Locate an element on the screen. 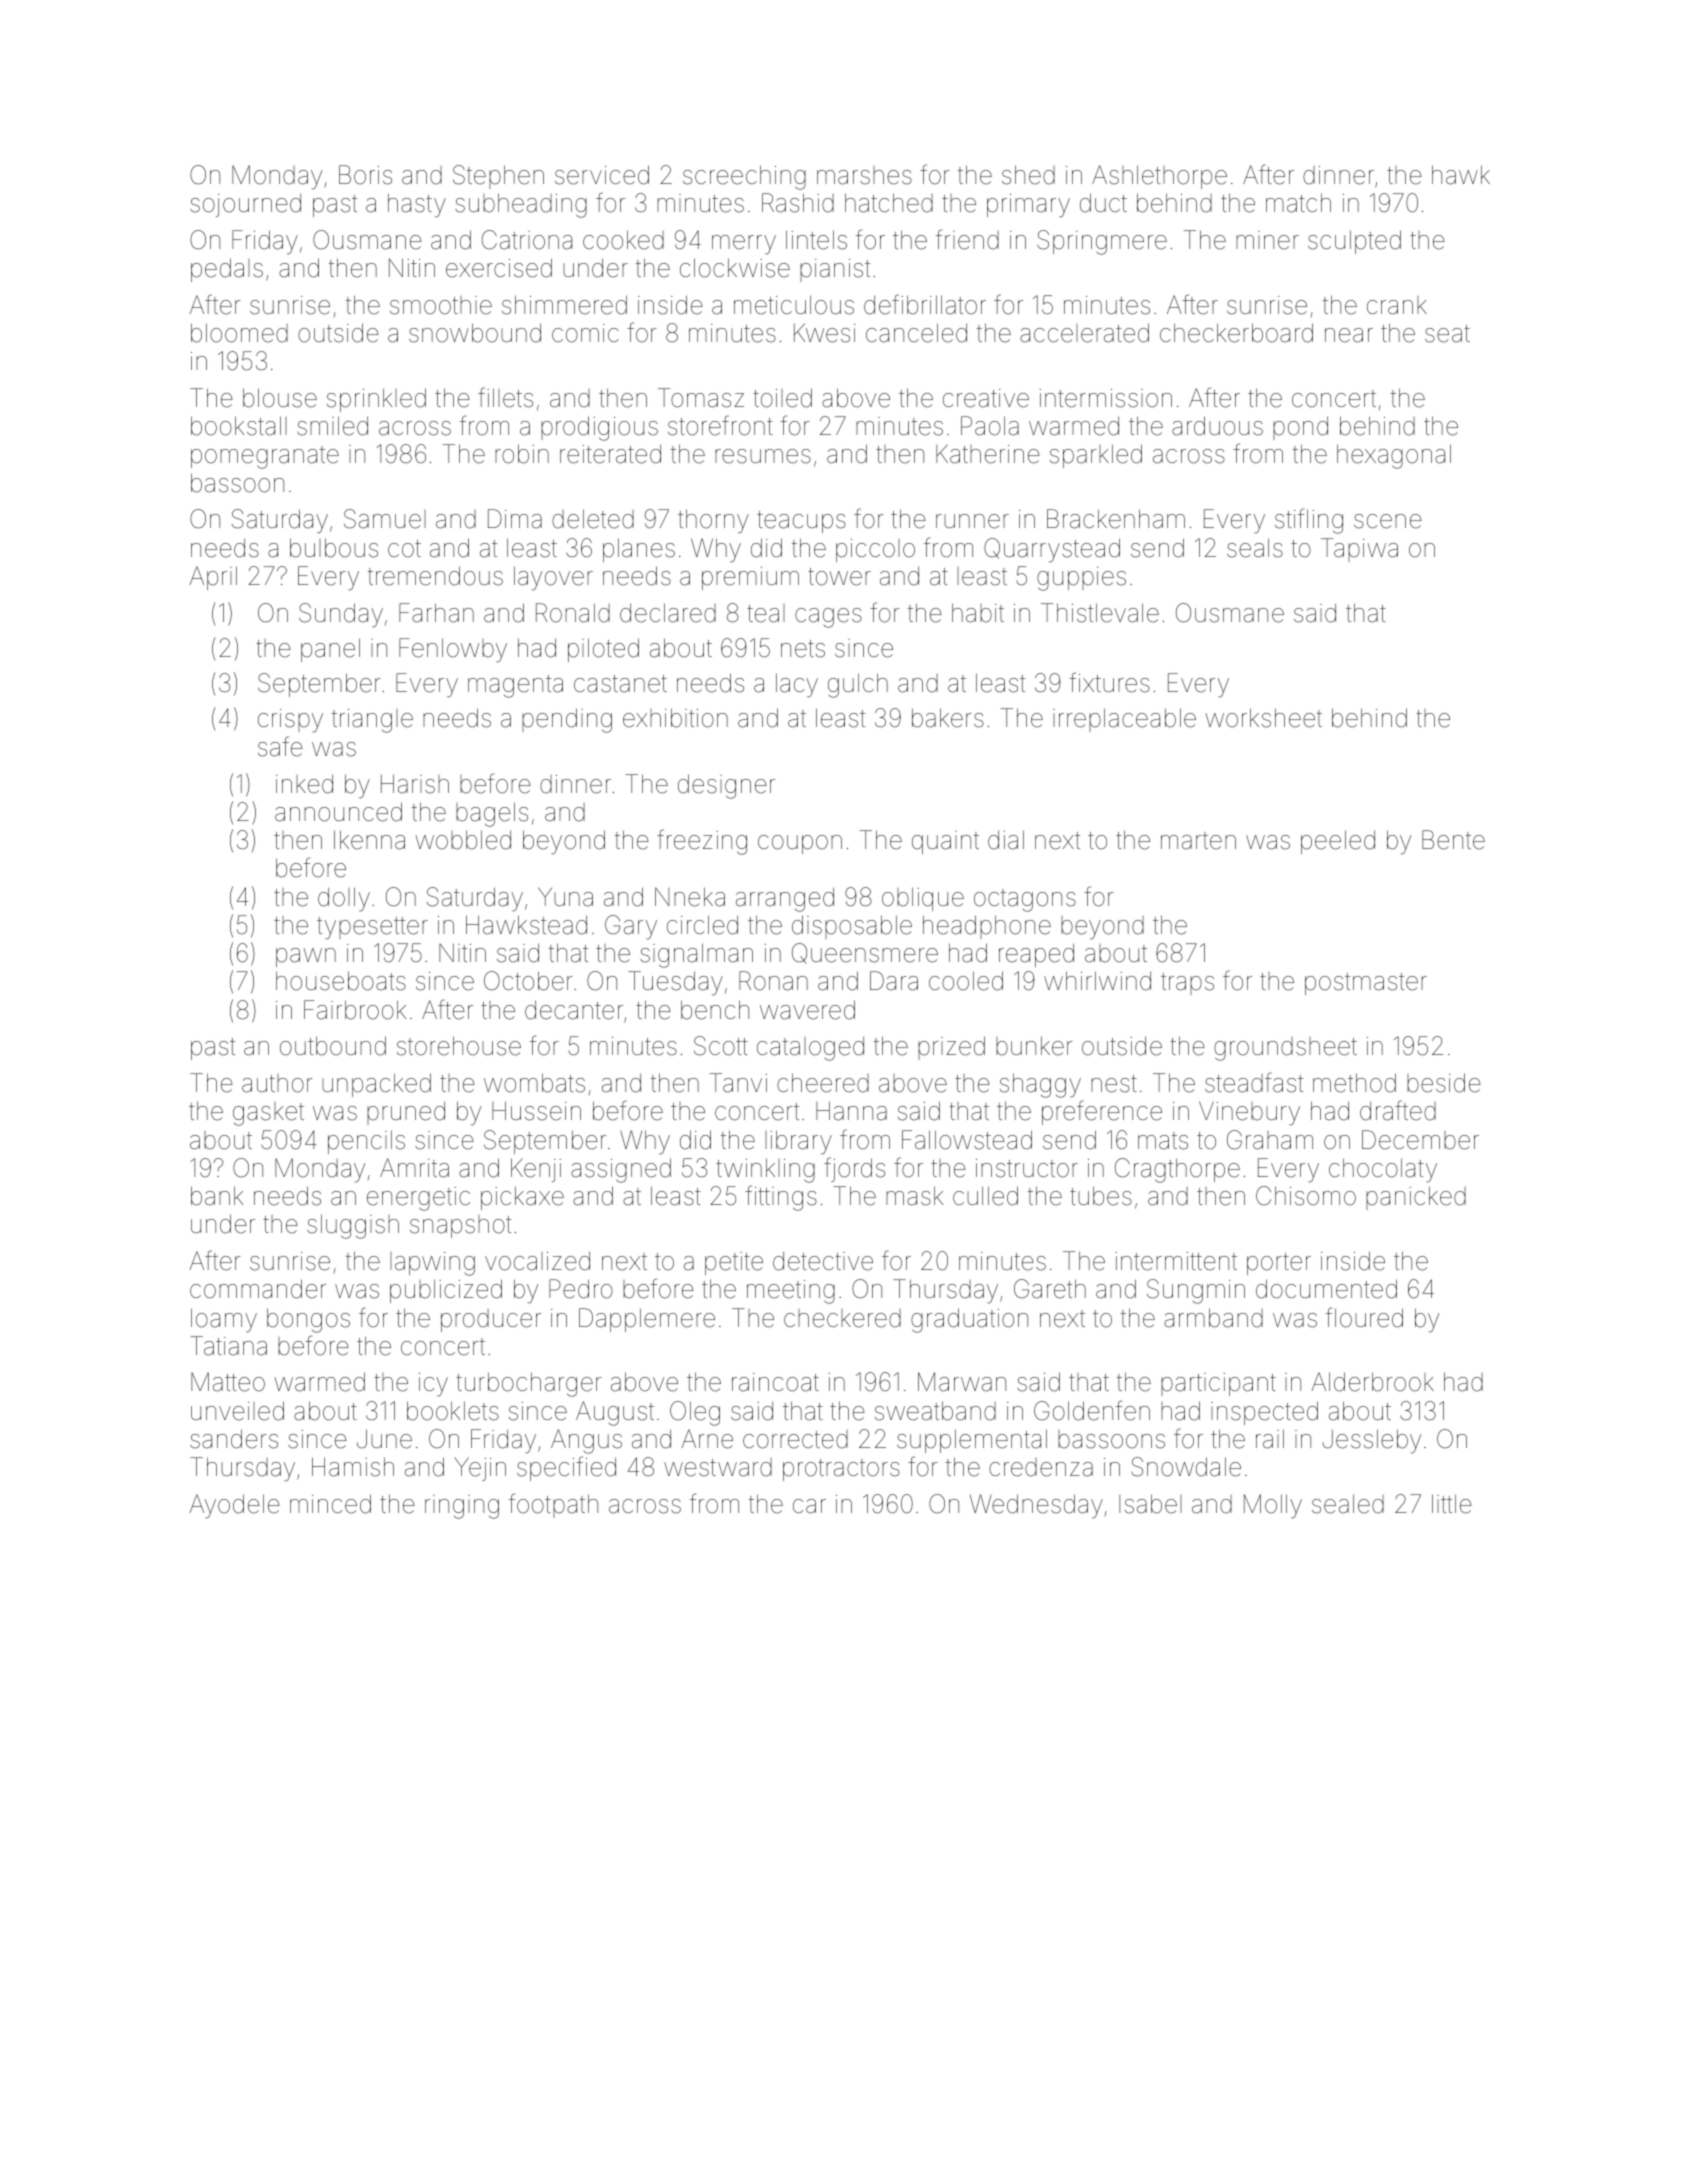  commander is located at coordinates (258, 1289).
